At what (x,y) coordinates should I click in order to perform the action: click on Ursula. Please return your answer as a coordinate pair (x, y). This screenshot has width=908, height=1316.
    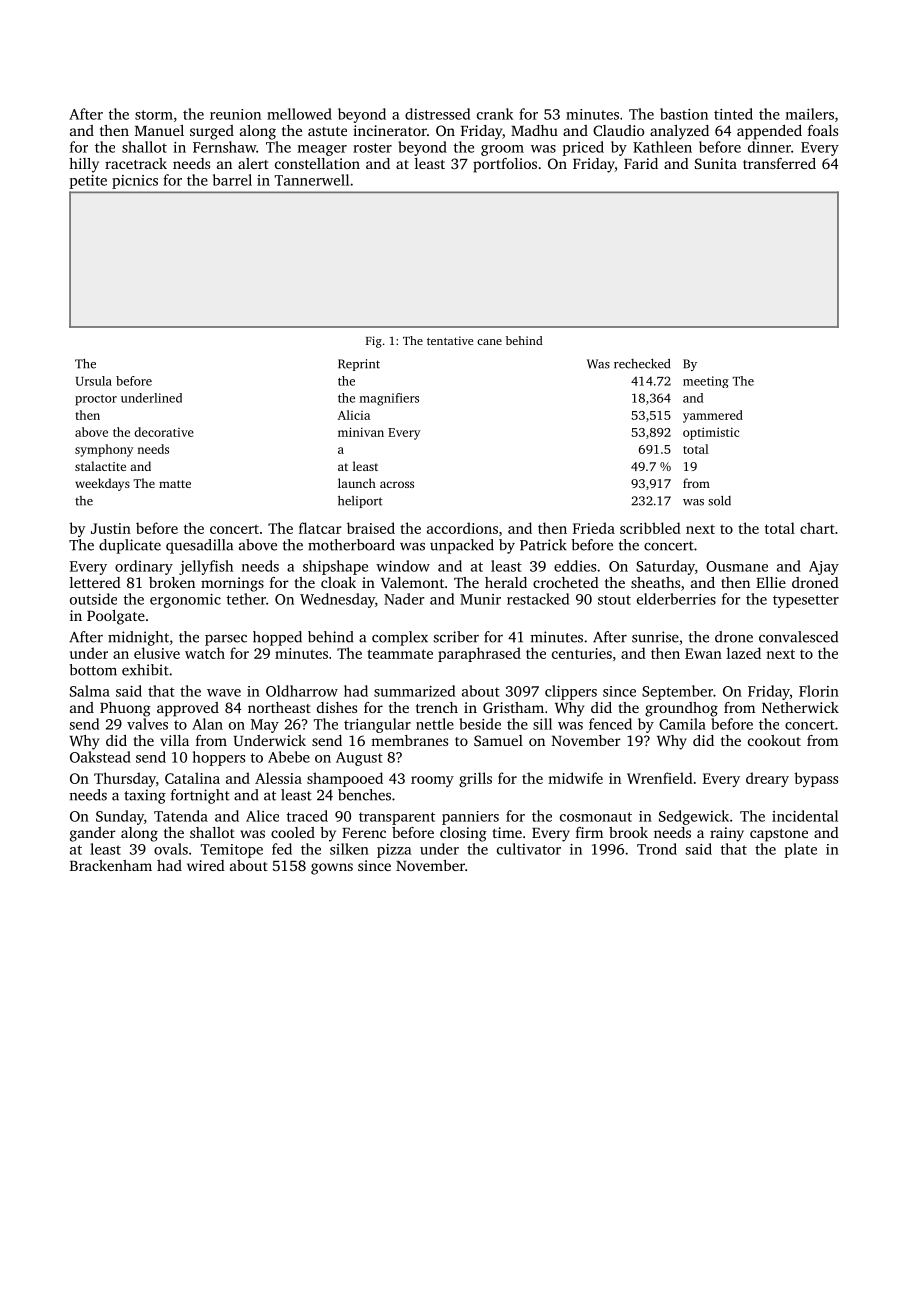
    Looking at the image, I should click on (94, 381).
